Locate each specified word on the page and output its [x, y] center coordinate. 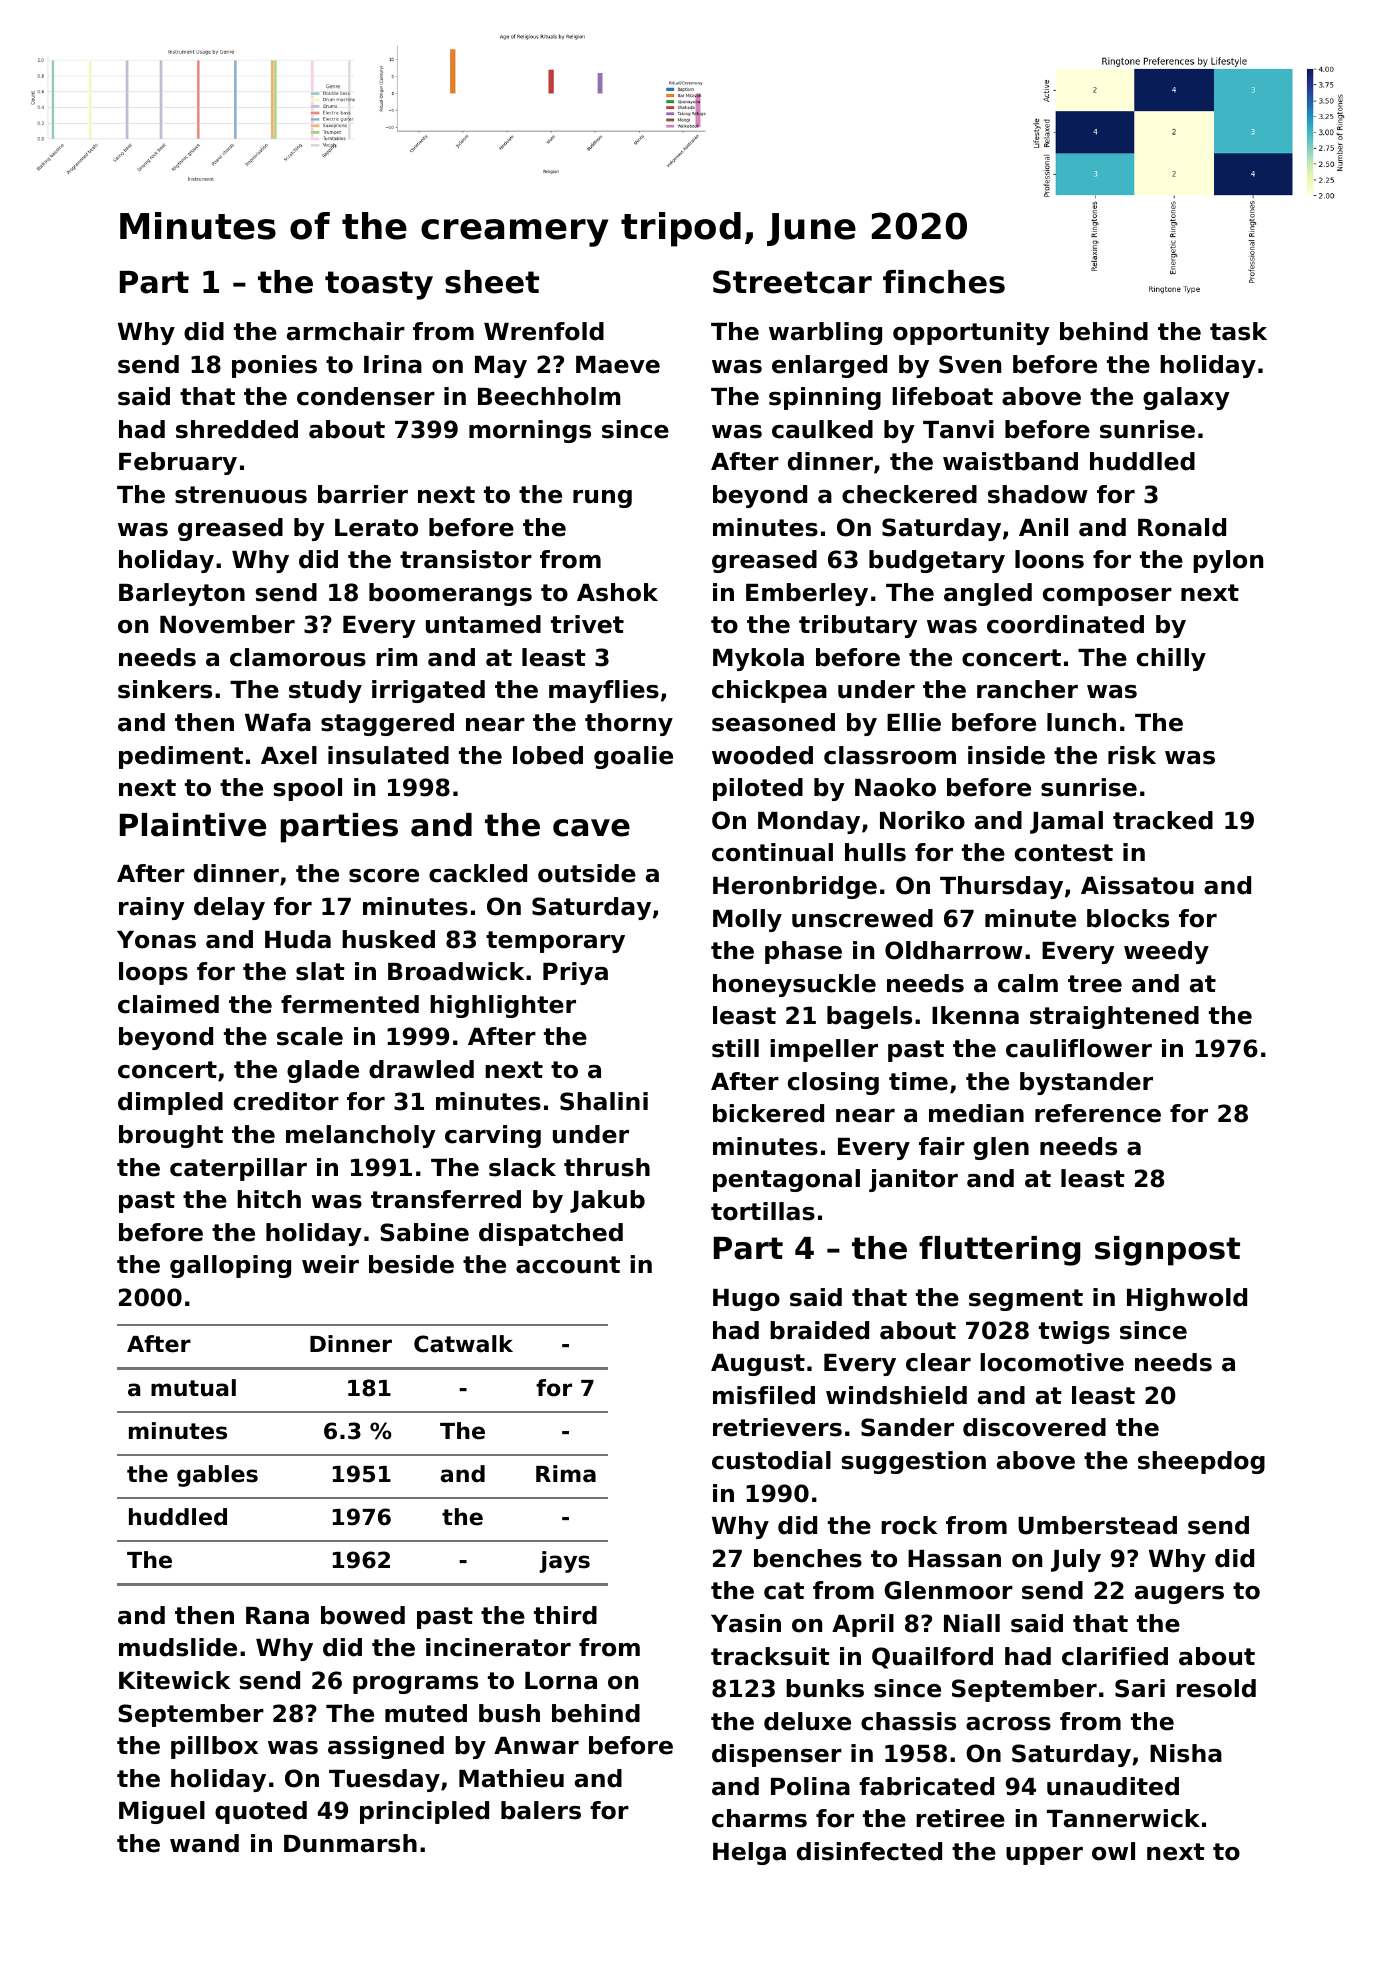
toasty [379, 285]
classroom [890, 755]
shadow [1038, 494]
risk [1132, 755]
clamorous [298, 657]
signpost [1167, 1251]
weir [330, 1264]
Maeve [618, 365]
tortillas [763, 1211]
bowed [363, 1615]
